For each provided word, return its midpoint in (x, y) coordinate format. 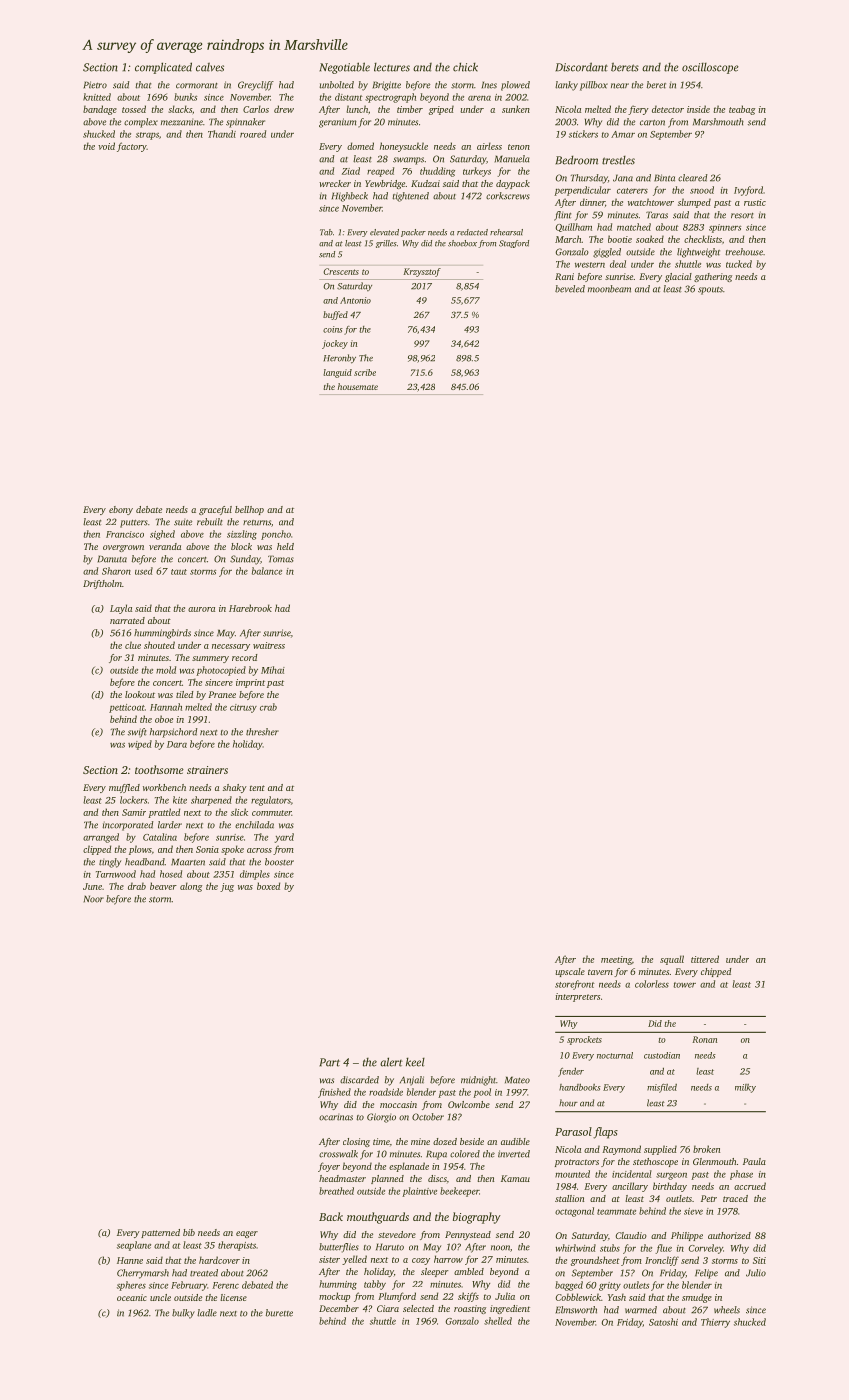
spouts (710, 291)
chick (465, 67)
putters (134, 524)
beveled (570, 289)
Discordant (581, 67)
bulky (183, 1314)
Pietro (95, 85)
